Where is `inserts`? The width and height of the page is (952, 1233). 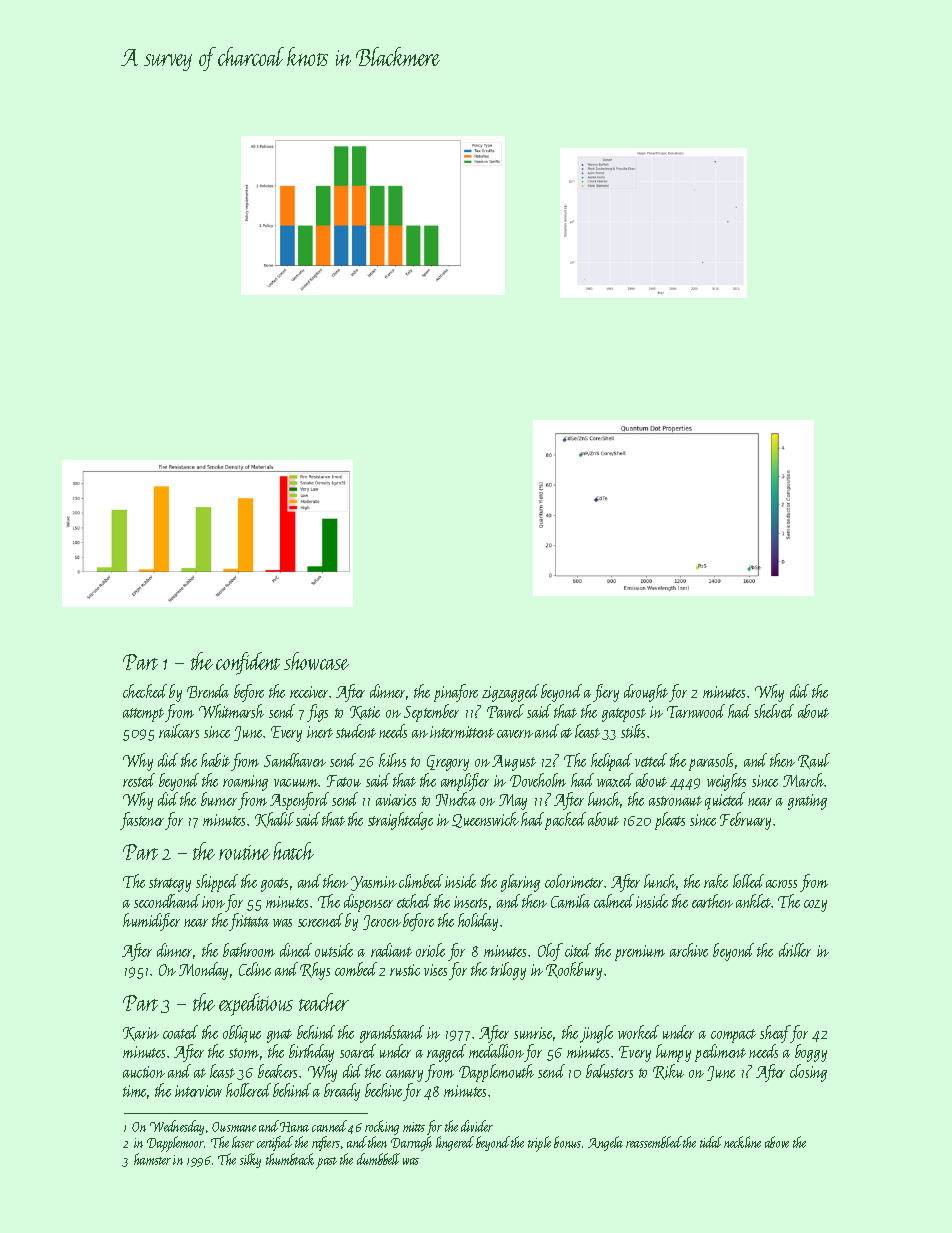
inserts is located at coordinates (470, 902).
